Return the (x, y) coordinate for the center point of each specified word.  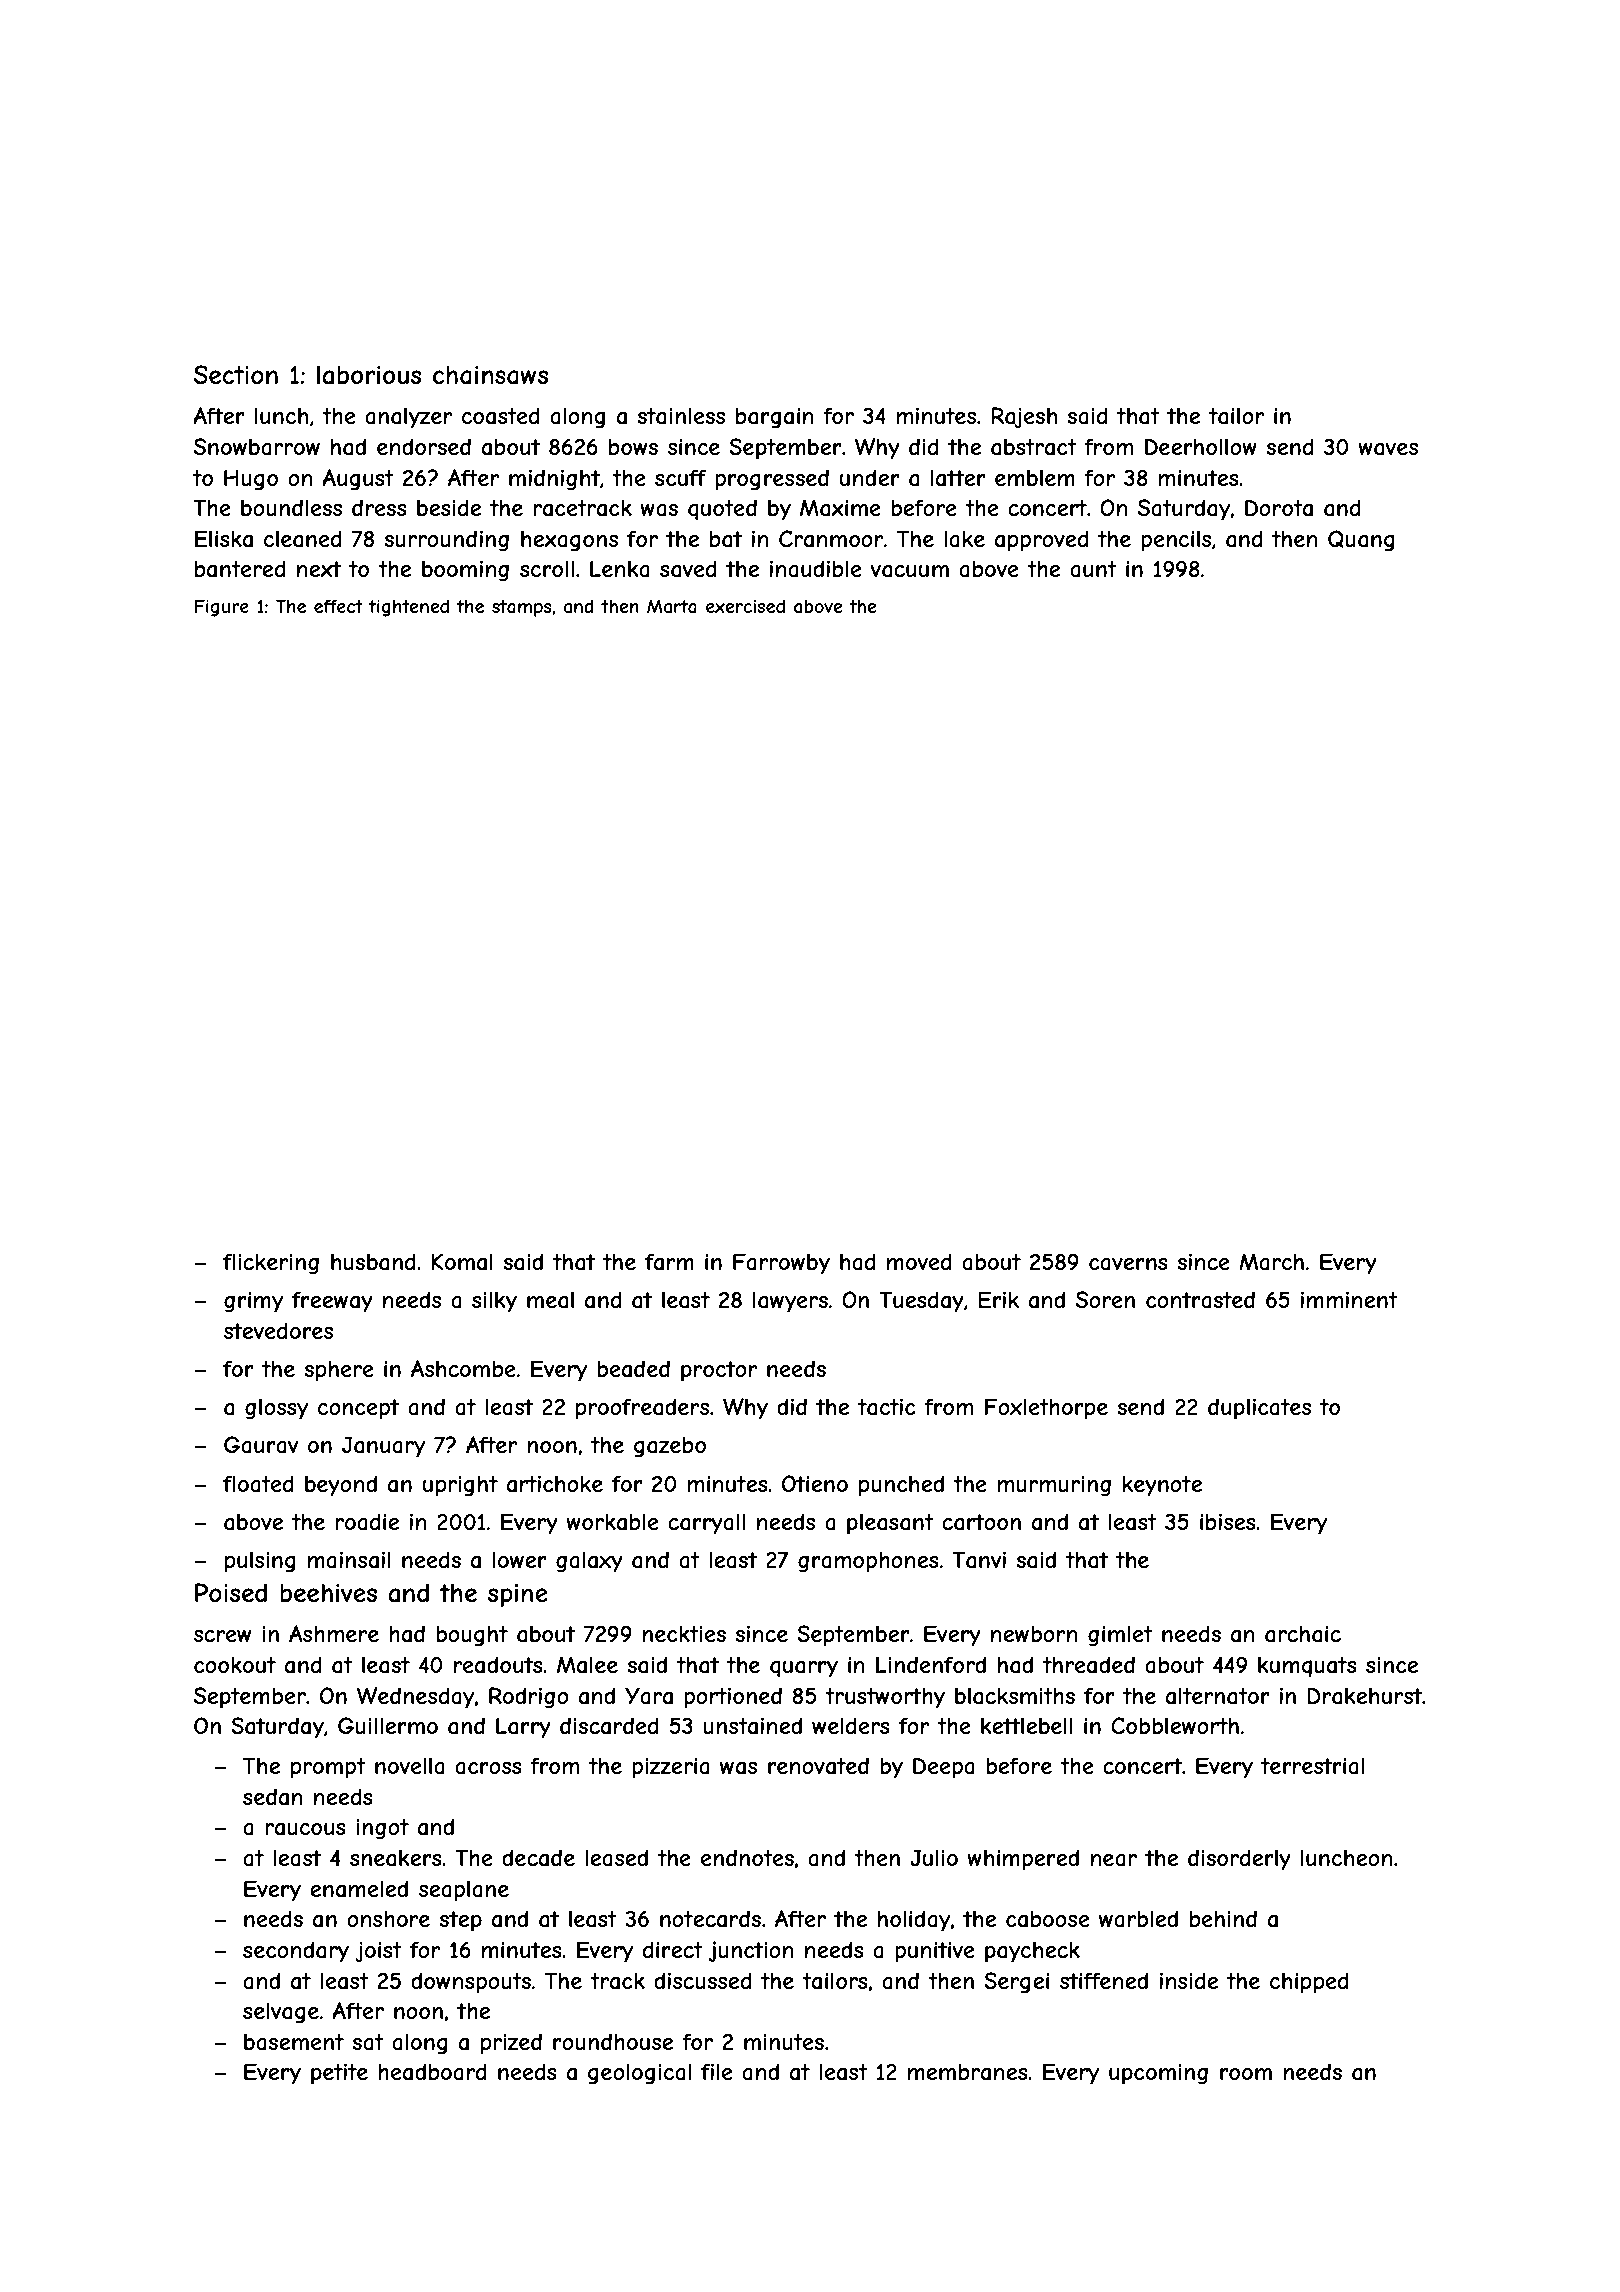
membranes (968, 2072)
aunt (1093, 569)
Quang (1361, 541)
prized (511, 2044)
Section (236, 374)
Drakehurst (1364, 1696)
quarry (804, 1669)
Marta (672, 606)
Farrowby (781, 1264)
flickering (271, 1264)
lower (519, 1560)
